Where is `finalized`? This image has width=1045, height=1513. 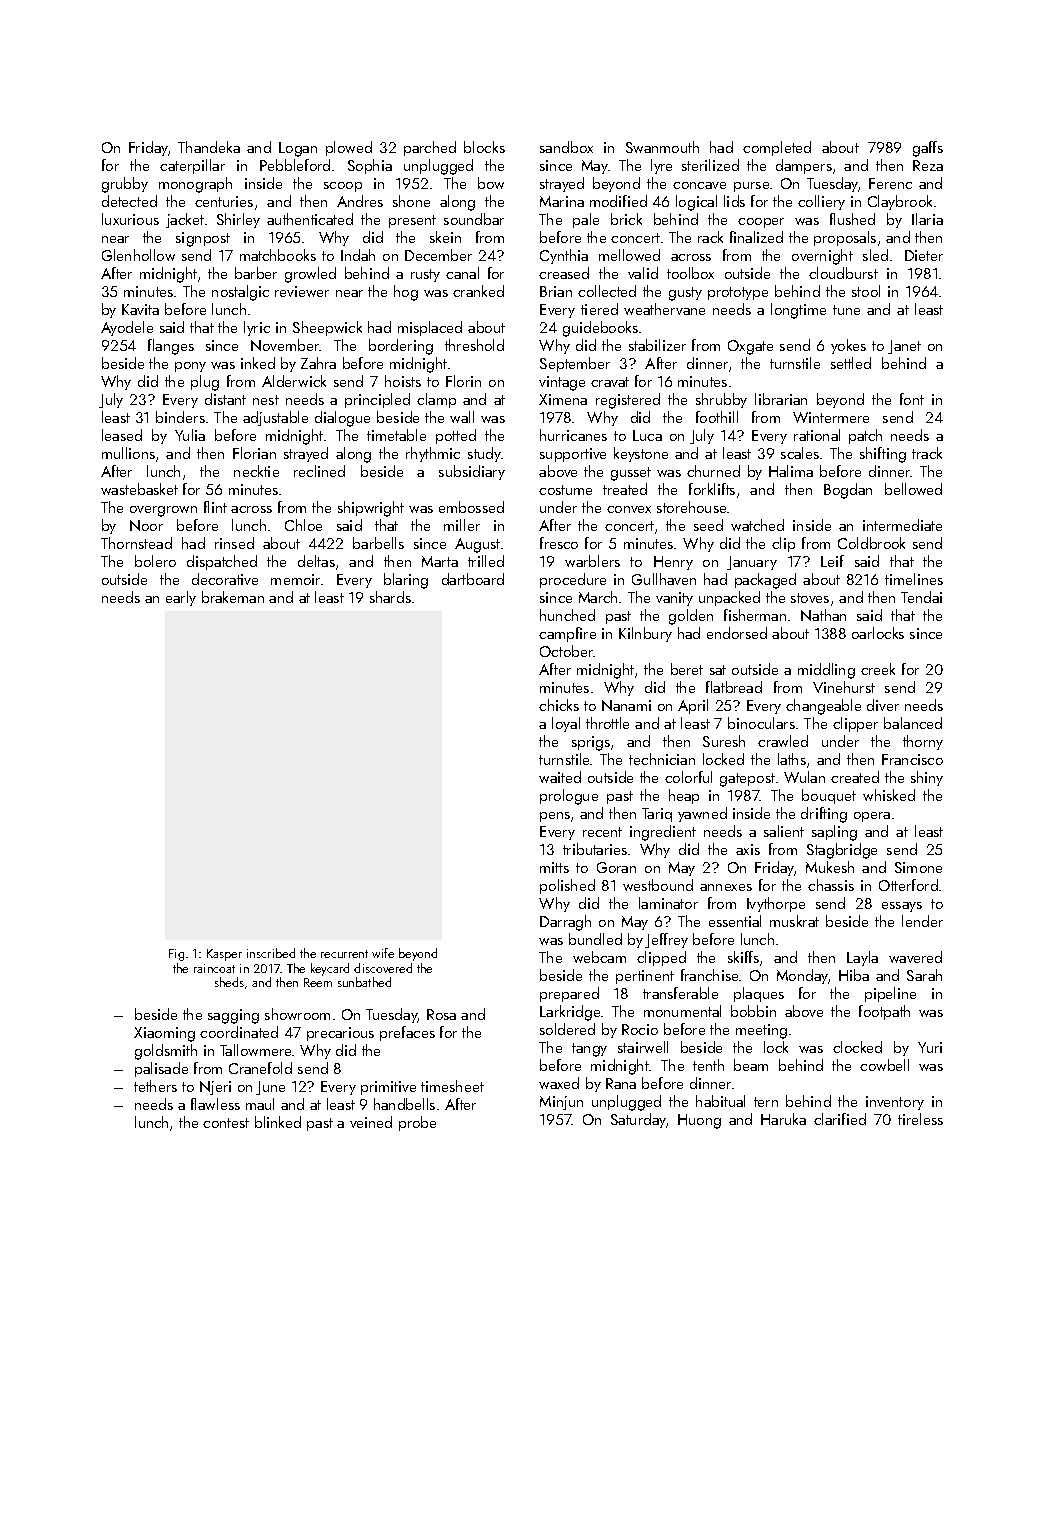 finalized is located at coordinates (756, 237).
